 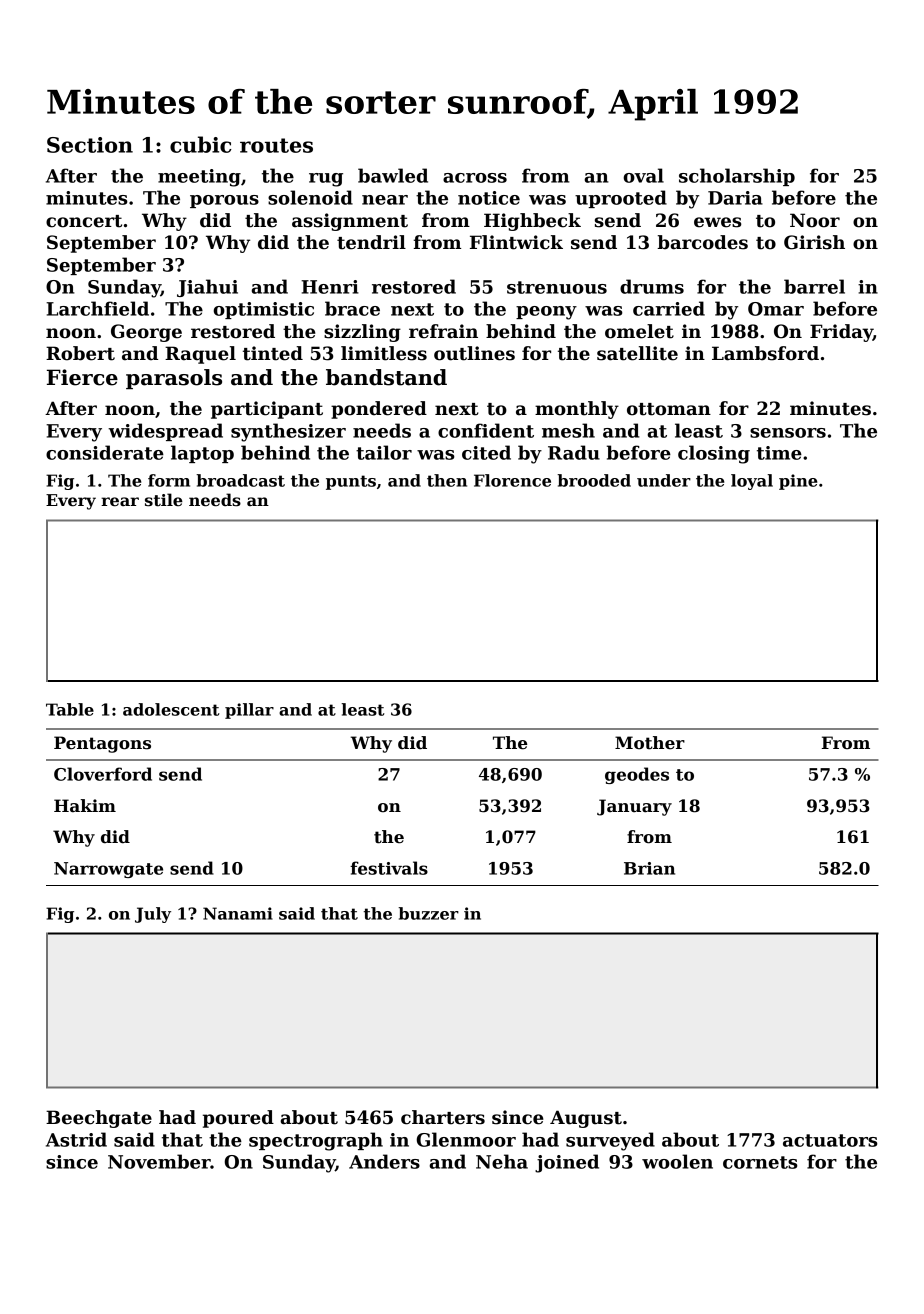 I want to click on festivals, so click(x=389, y=868).
